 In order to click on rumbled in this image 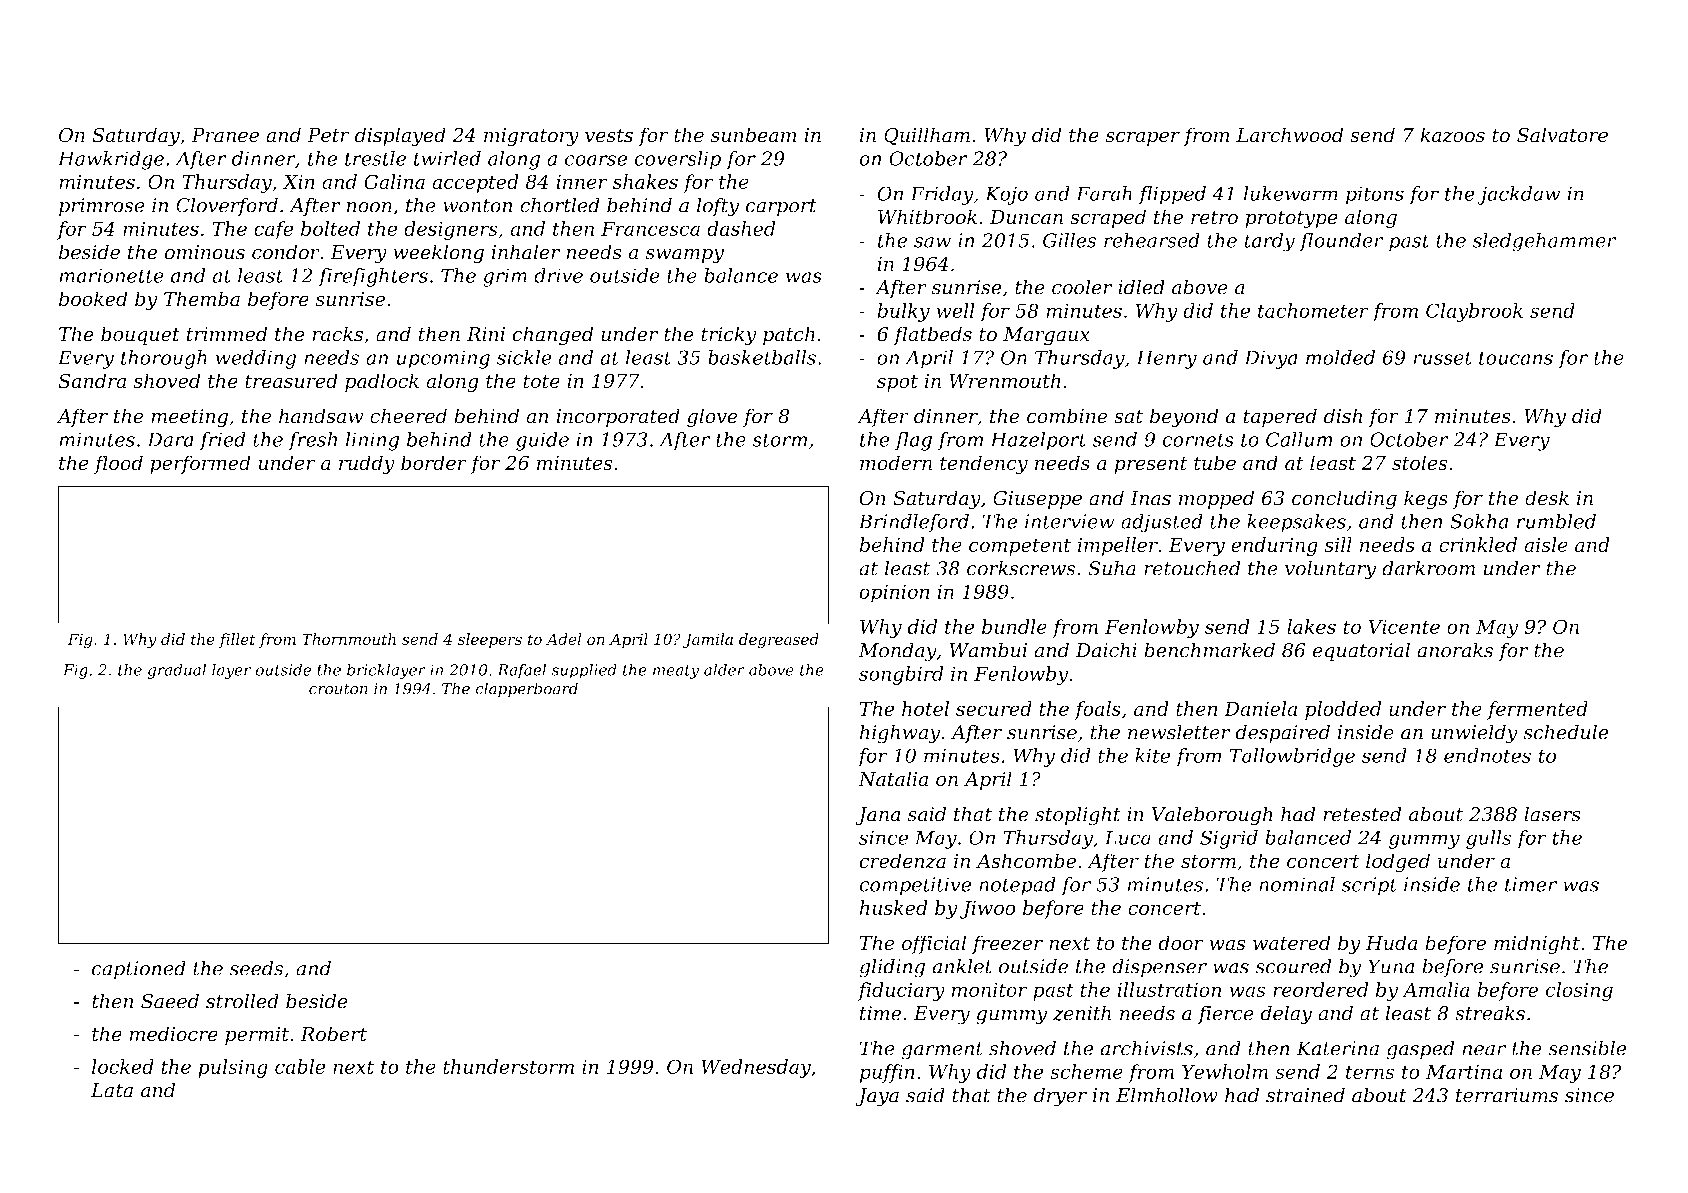, I will do `click(1556, 521)`.
